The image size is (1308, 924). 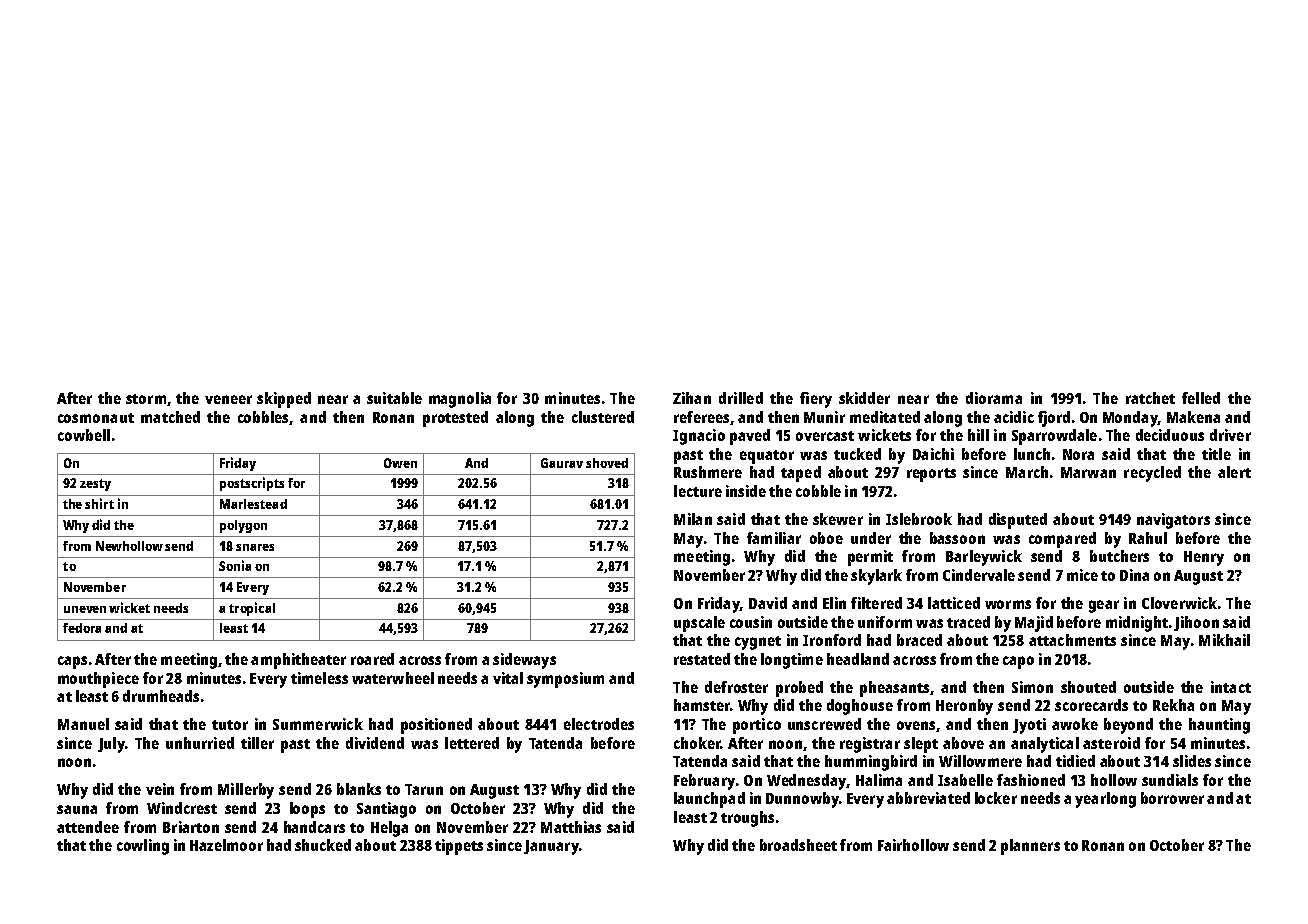 I want to click on yearlong, so click(x=1105, y=800).
